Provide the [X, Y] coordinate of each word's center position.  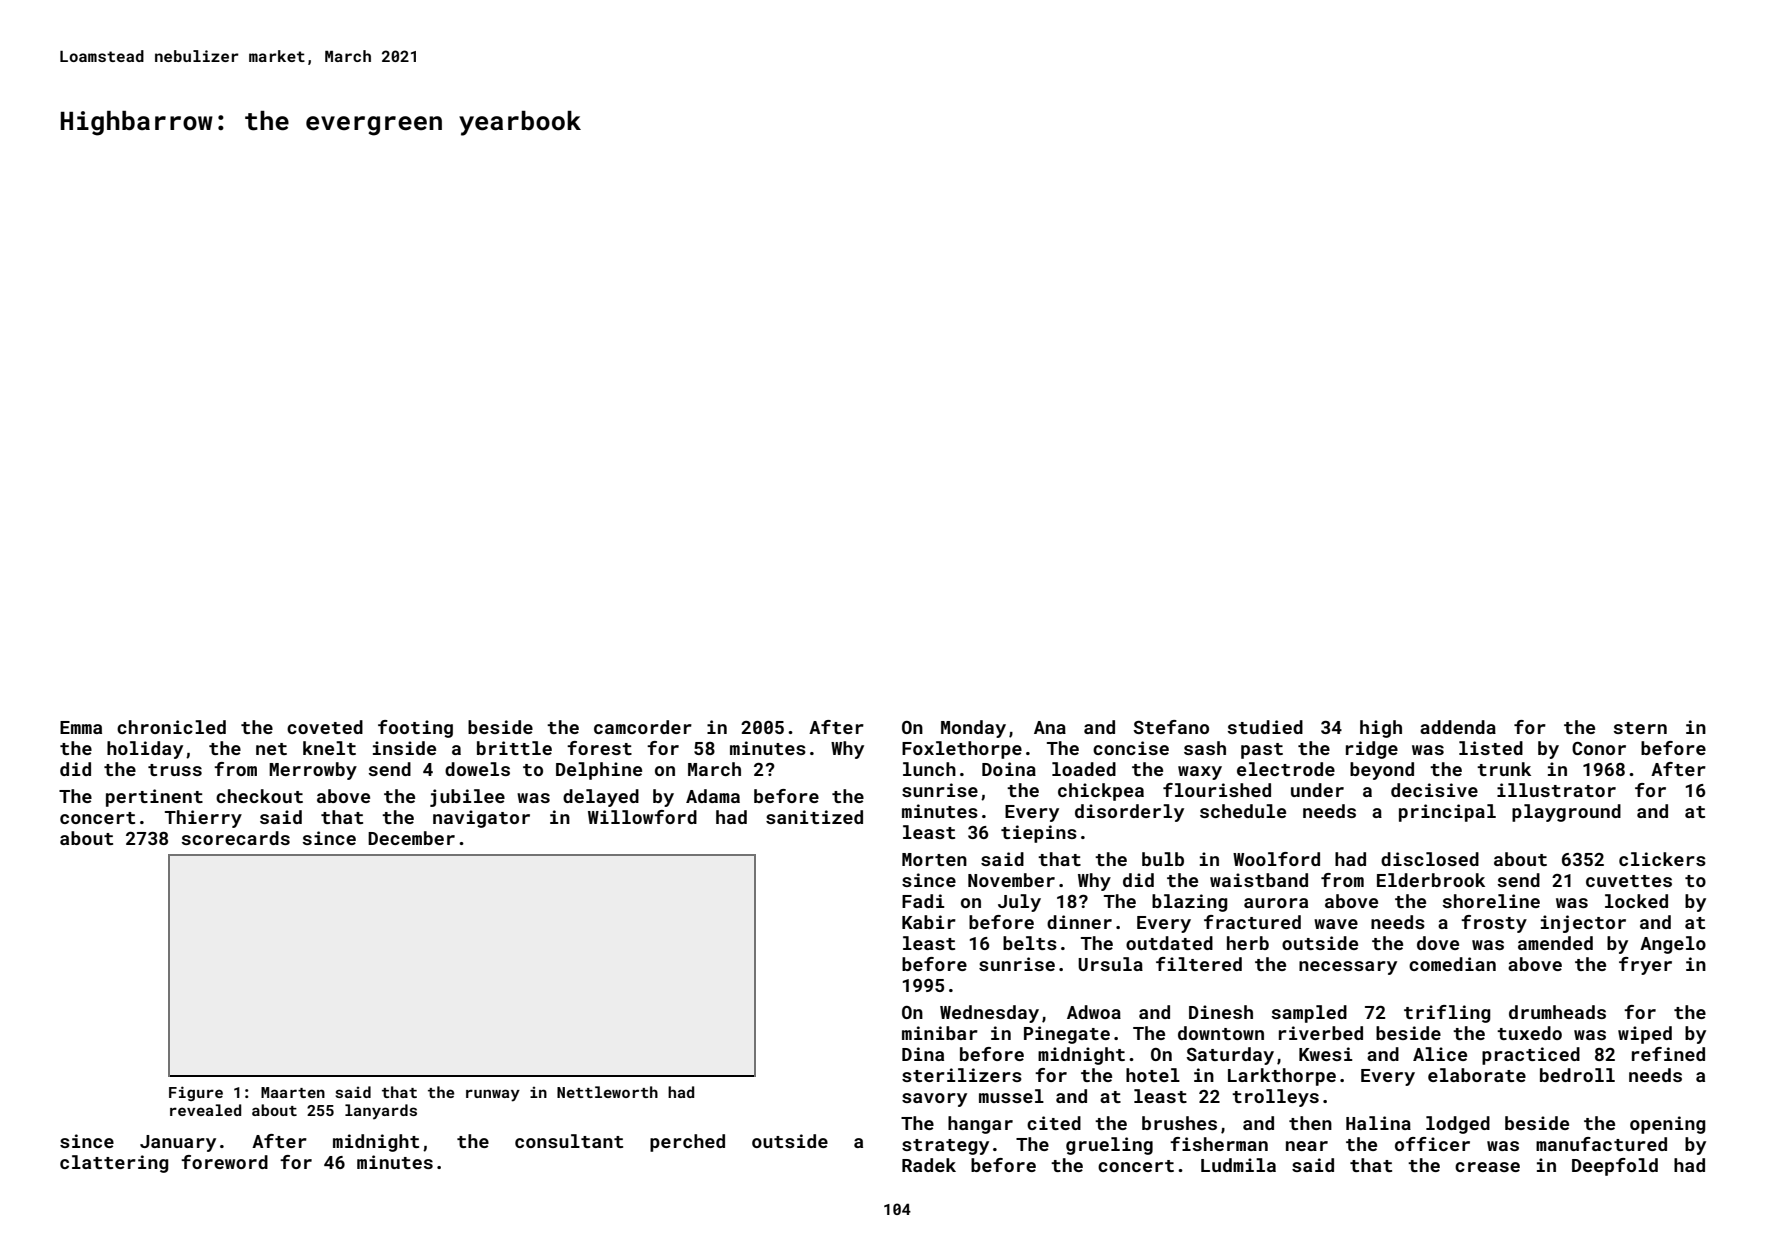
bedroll [1577, 1075]
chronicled [171, 727]
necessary [1348, 968]
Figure [196, 1093]
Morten [934, 859]
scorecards [236, 838]
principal [1447, 813]
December [411, 838]
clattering [114, 1164]
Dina [923, 1054]
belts [1030, 943]
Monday [973, 729]
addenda [1458, 727]
